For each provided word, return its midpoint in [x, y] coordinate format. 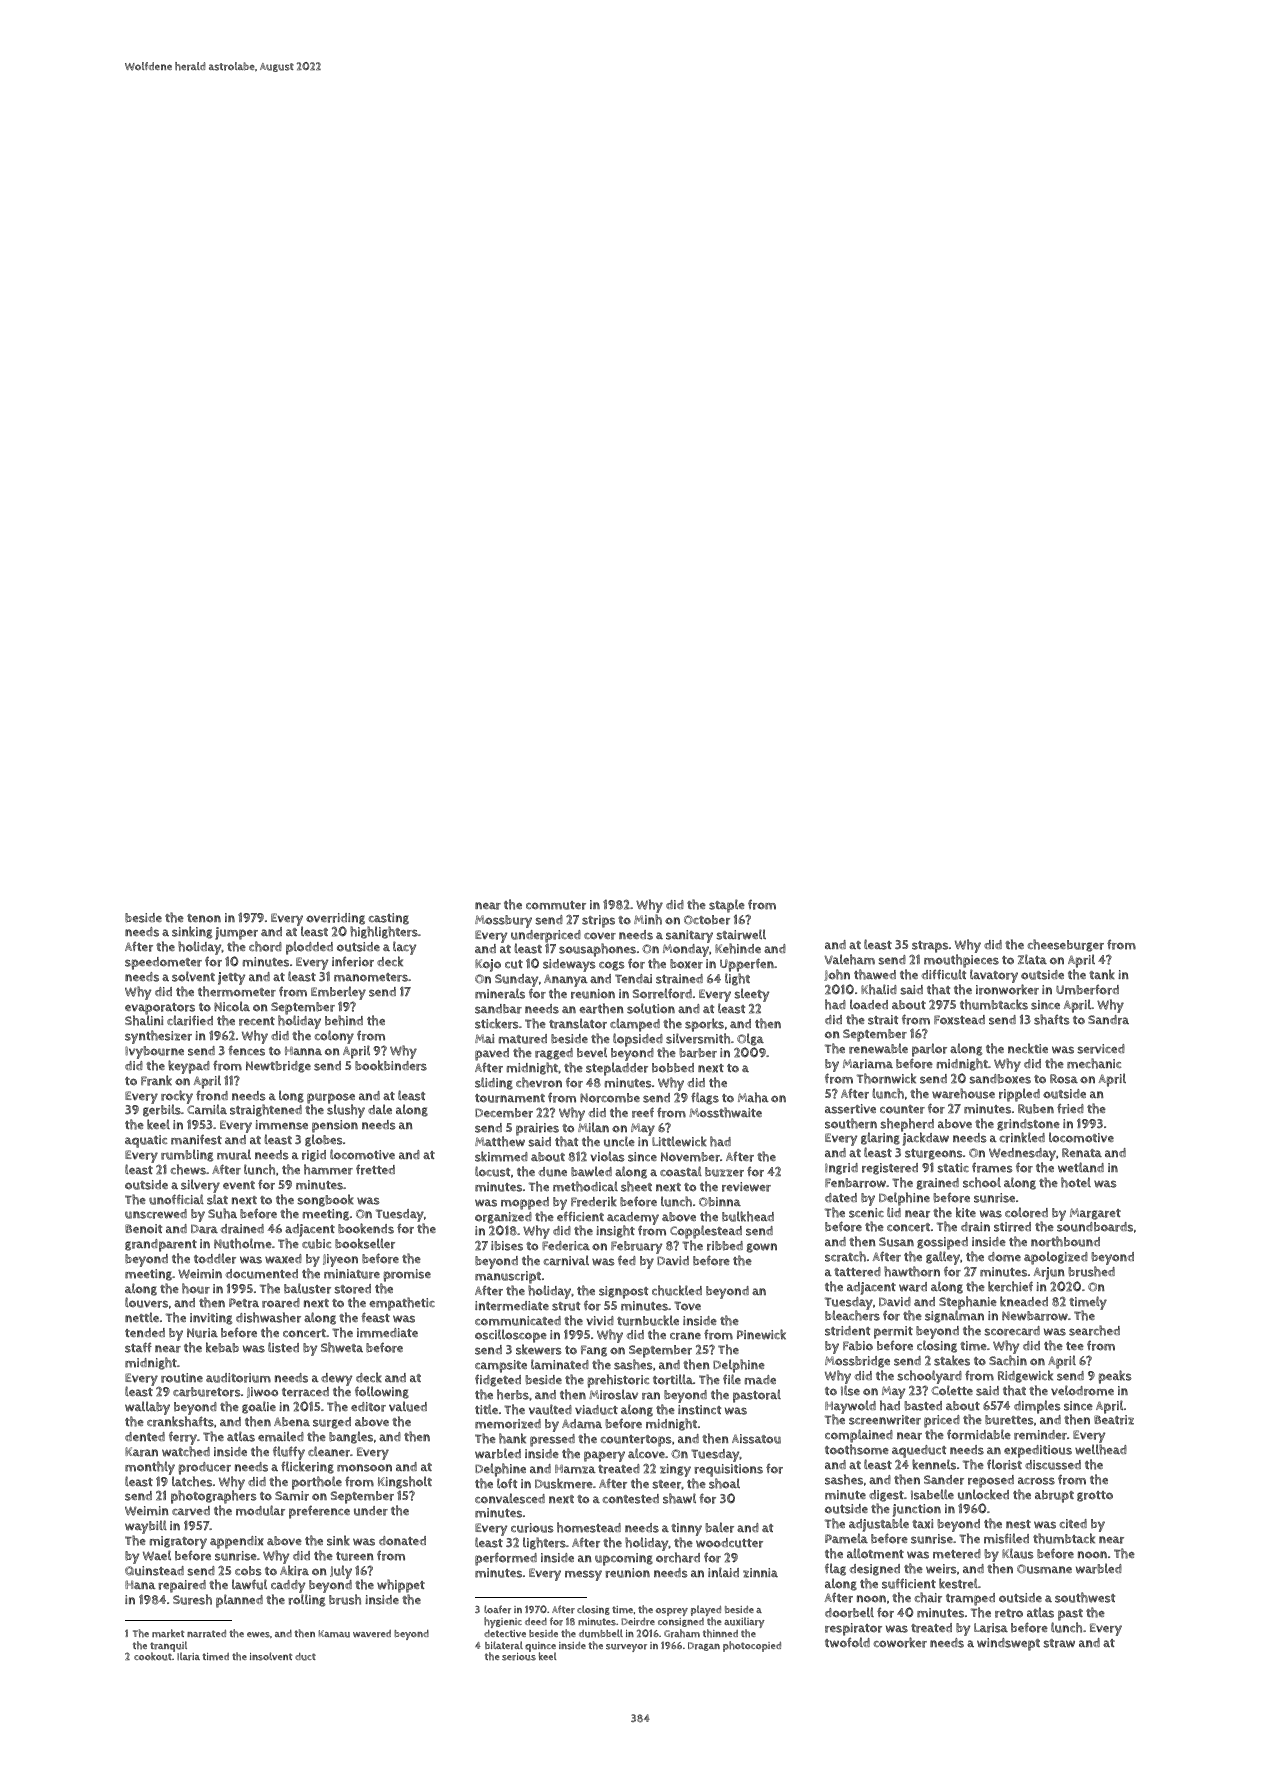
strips [598, 921]
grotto [1095, 1496]
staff [138, 1347]
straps [930, 947]
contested [630, 1499]
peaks [1115, 1377]
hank [512, 1438]
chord [265, 946]
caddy [289, 1587]
